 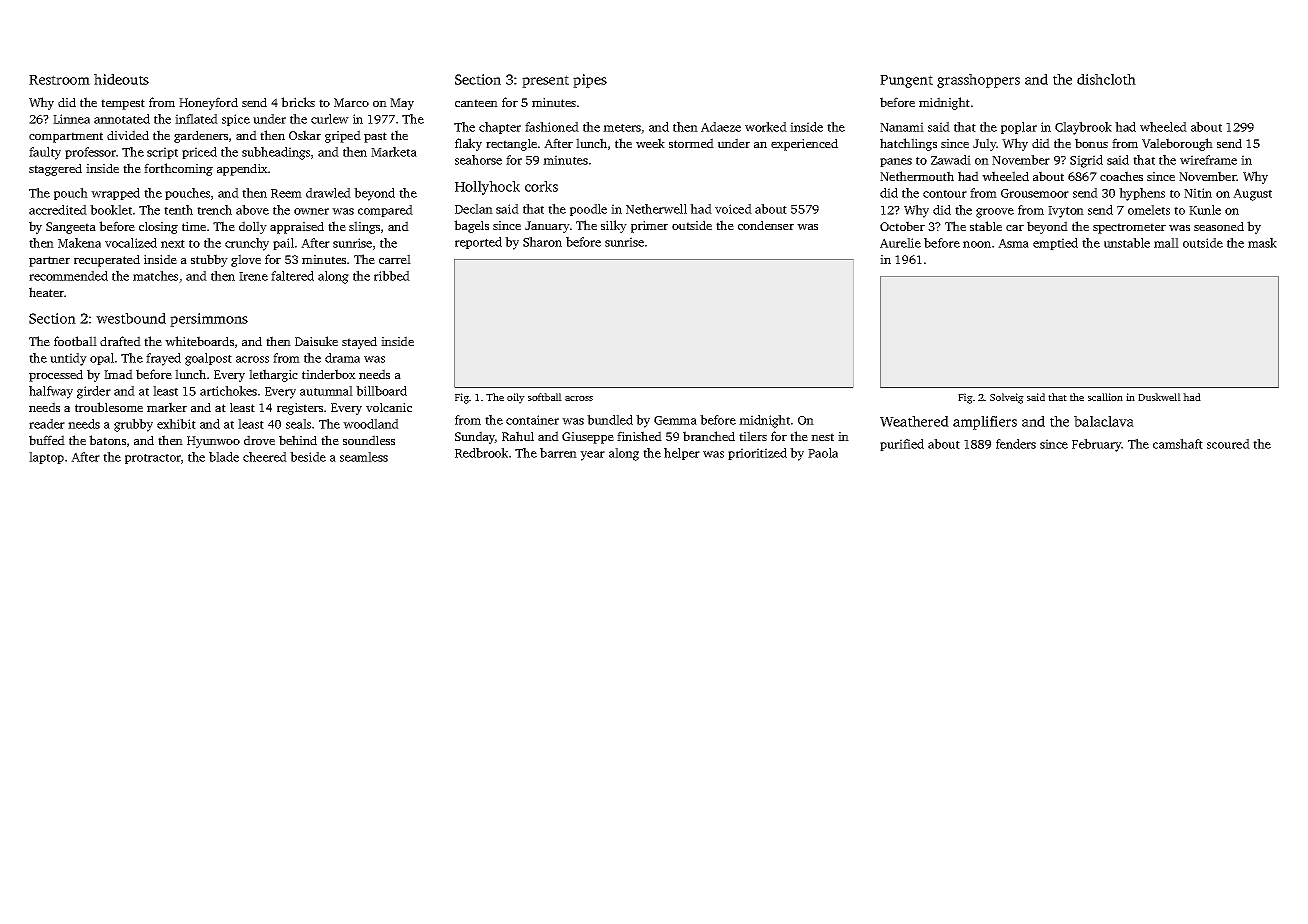 What do you see at coordinates (1097, 445) in the screenshot?
I see `February` at bounding box center [1097, 445].
